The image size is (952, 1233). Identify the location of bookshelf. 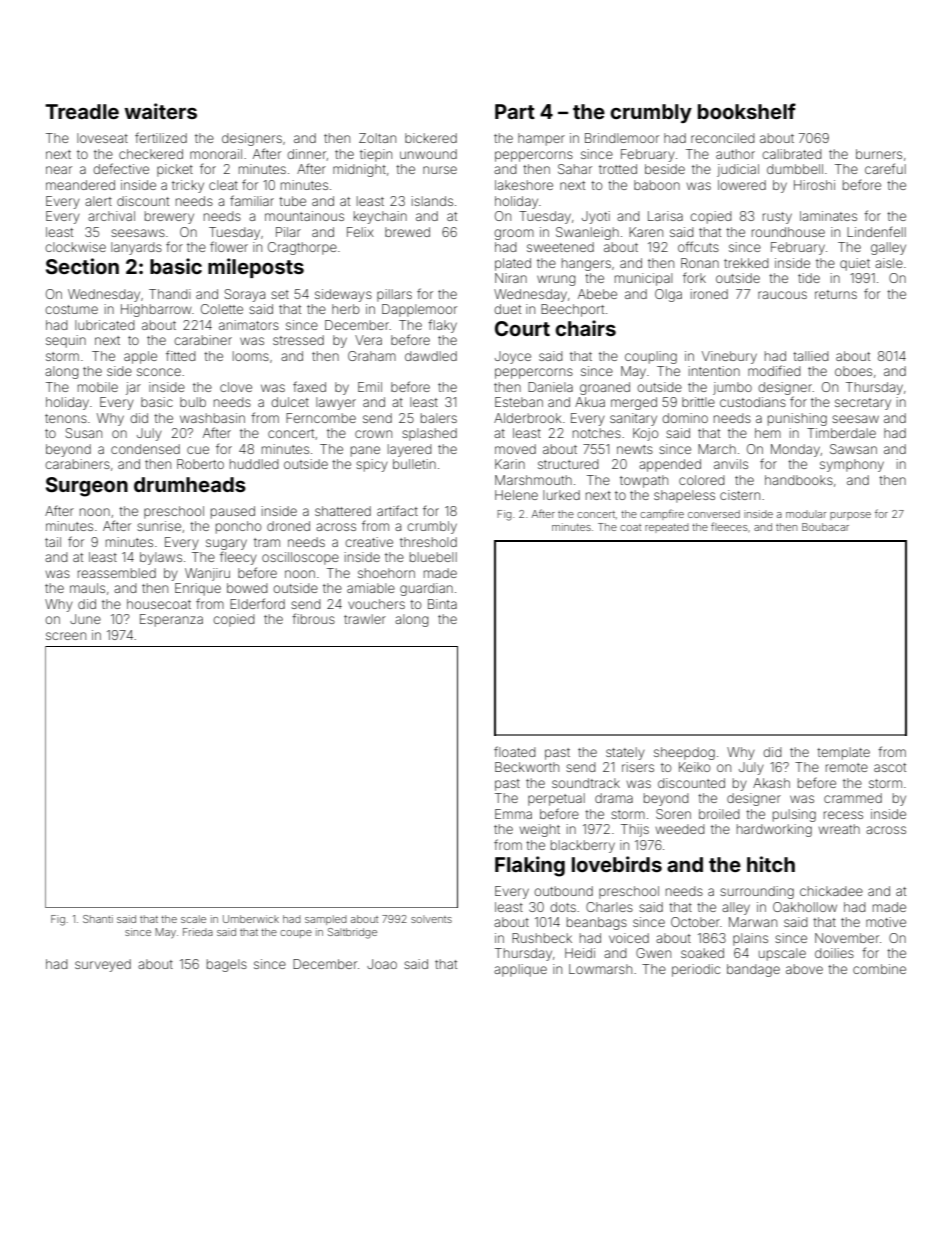
(747, 111).
